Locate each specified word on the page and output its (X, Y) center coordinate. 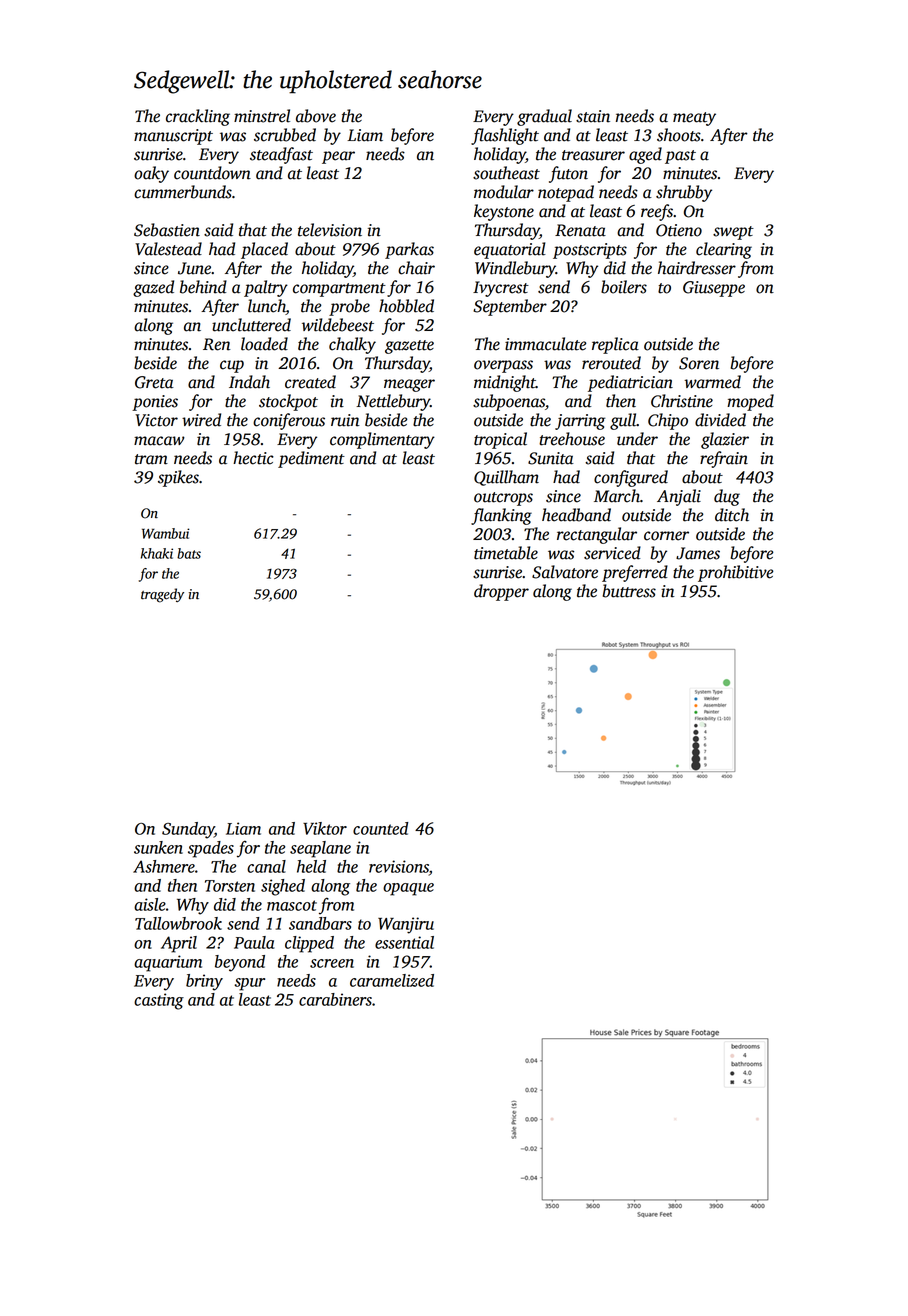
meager (409, 385)
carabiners (335, 999)
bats (189, 553)
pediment (311, 459)
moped (750, 402)
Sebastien (167, 230)
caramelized (392, 980)
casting (159, 1001)
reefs (657, 212)
